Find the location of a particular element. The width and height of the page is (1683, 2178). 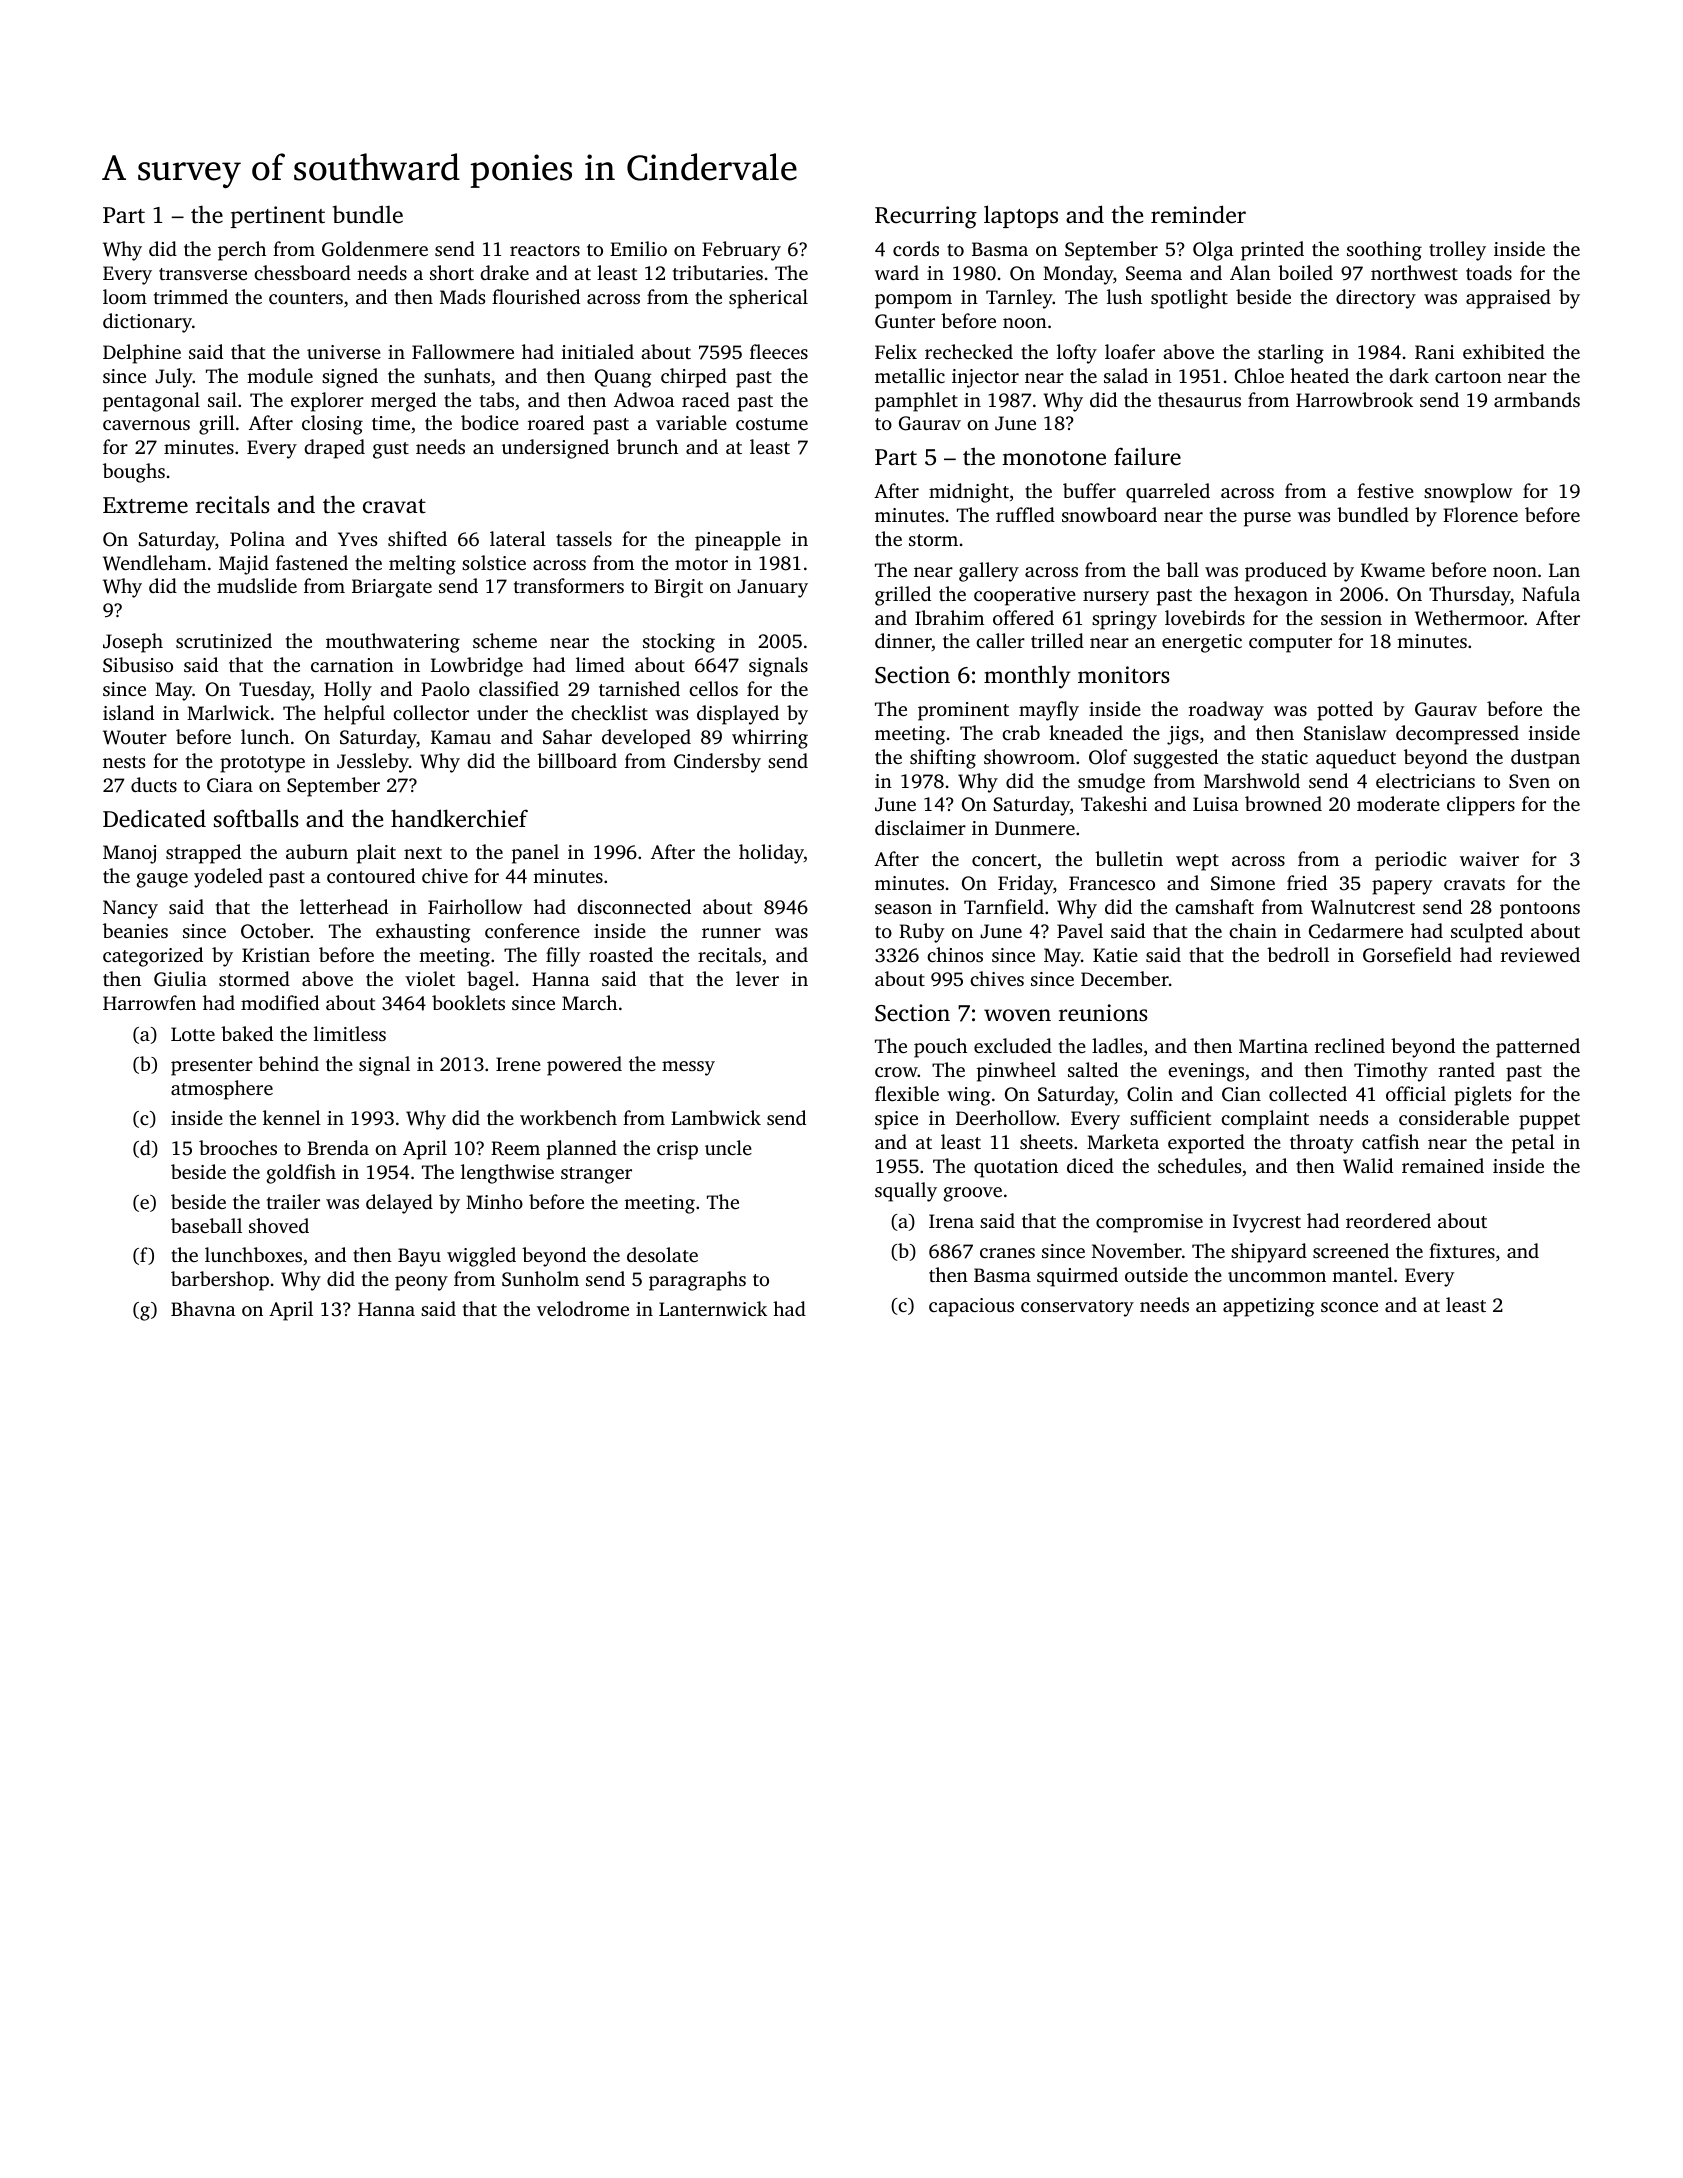

purse is located at coordinates (1267, 519).
